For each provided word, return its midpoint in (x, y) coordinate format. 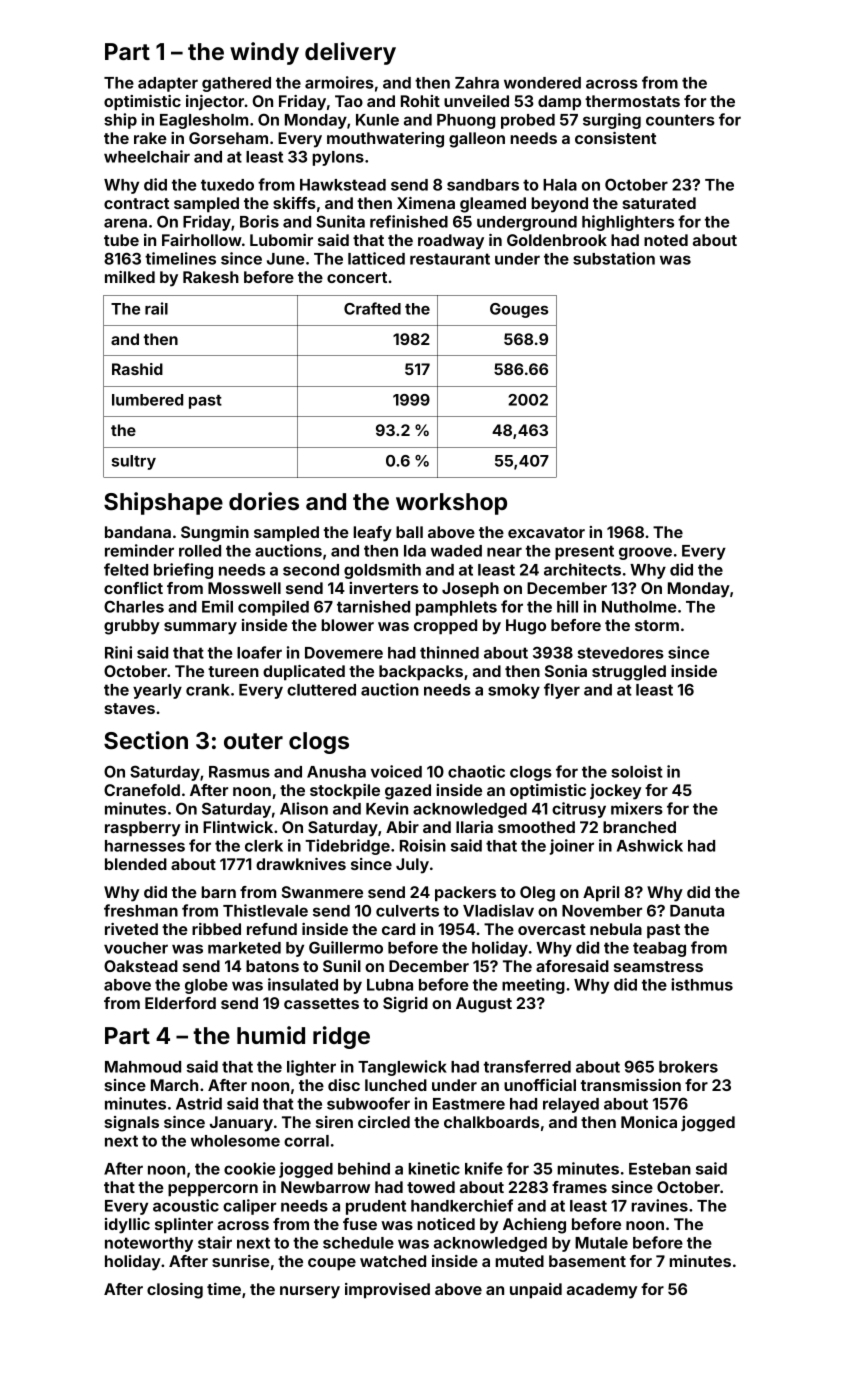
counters (680, 120)
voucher (136, 948)
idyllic (127, 1226)
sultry (134, 462)
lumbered (147, 400)
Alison (304, 808)
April (601, 894)
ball (409, 532)
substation (614, 258)
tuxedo (227, 185)
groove (645, 553)
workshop (451, 504)
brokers (688, 1067)
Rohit (420, 101)
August (484, 1005)
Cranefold (142, 790)
